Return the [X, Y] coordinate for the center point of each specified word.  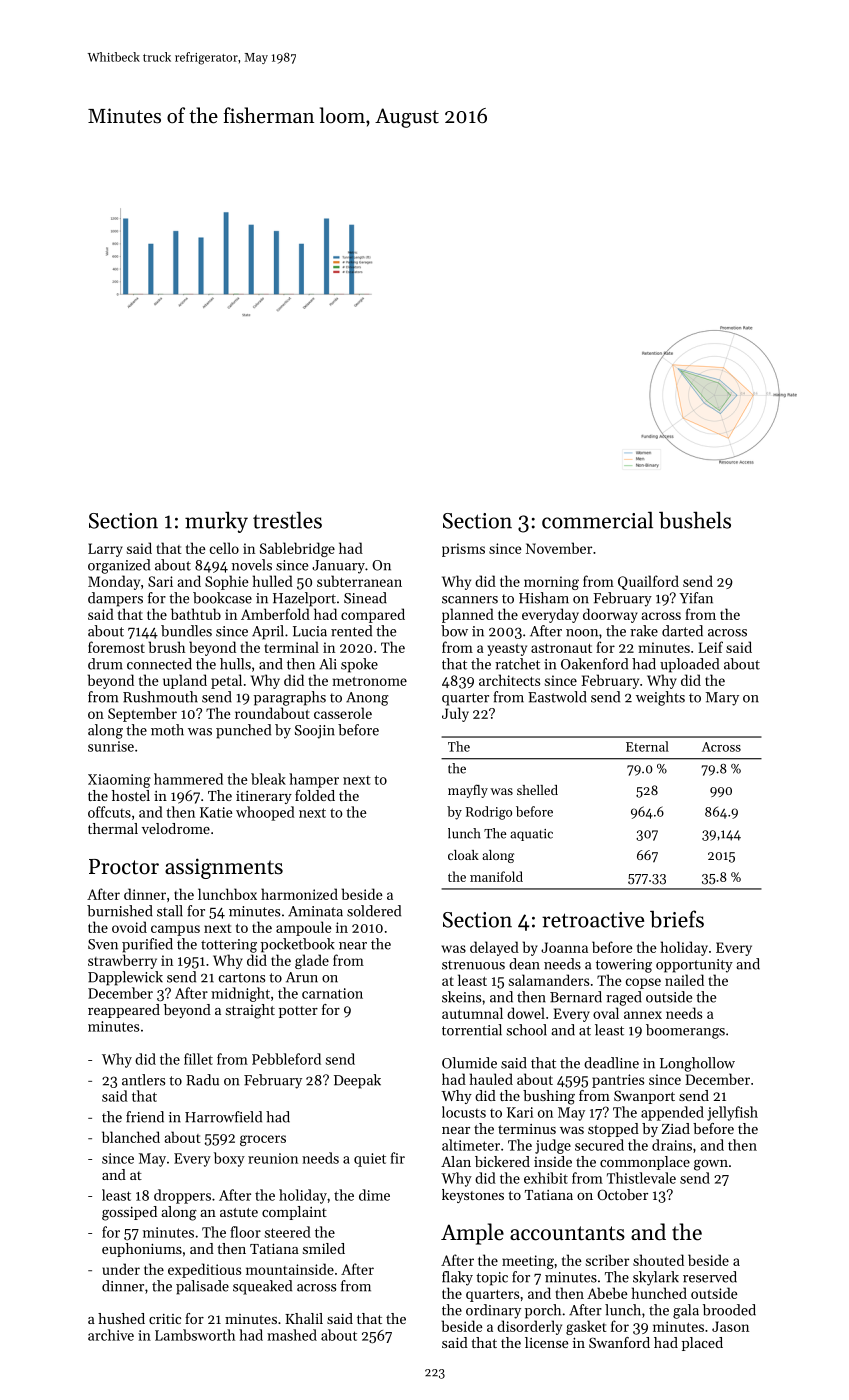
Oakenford [594, 664]
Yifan [696, 598]
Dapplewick [125, 978]
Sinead [365, 598]
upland [185, 681]
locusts [464, 1112]
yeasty [507, 650]
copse [643, 983]
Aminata [315, 911]
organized [119, 566]
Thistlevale [641, 1178]
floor [245, 1232]
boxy [229, 1159]
